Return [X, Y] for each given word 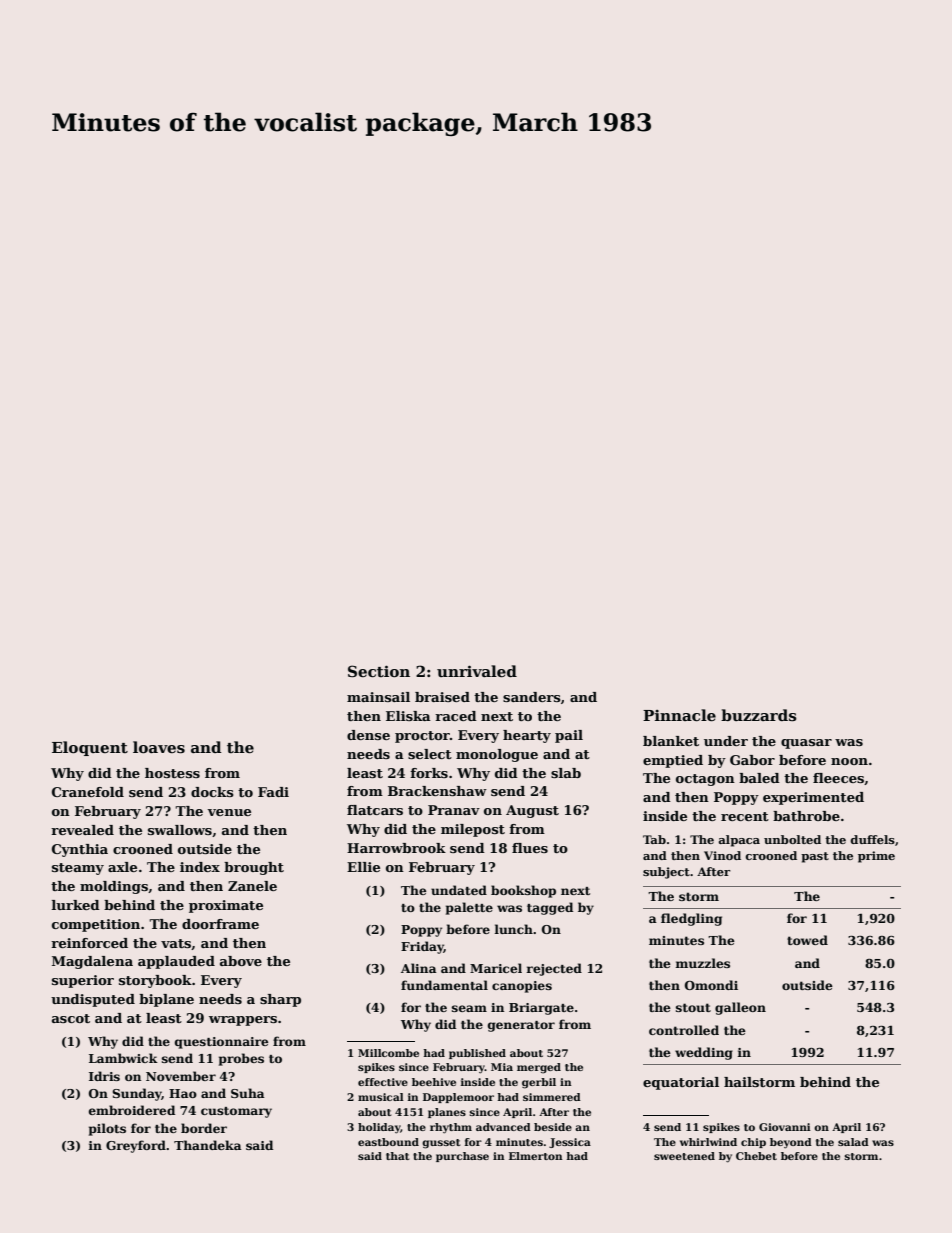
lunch [513, 929]
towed [807, 940]
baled [759, 778]
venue [229, 812]
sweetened [684, 1156]
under [726, 741]
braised [442, 697]
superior [83, 981]
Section [379, 671]
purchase [462, 1157]
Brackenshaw [437, 791]
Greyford [136, 1146]
